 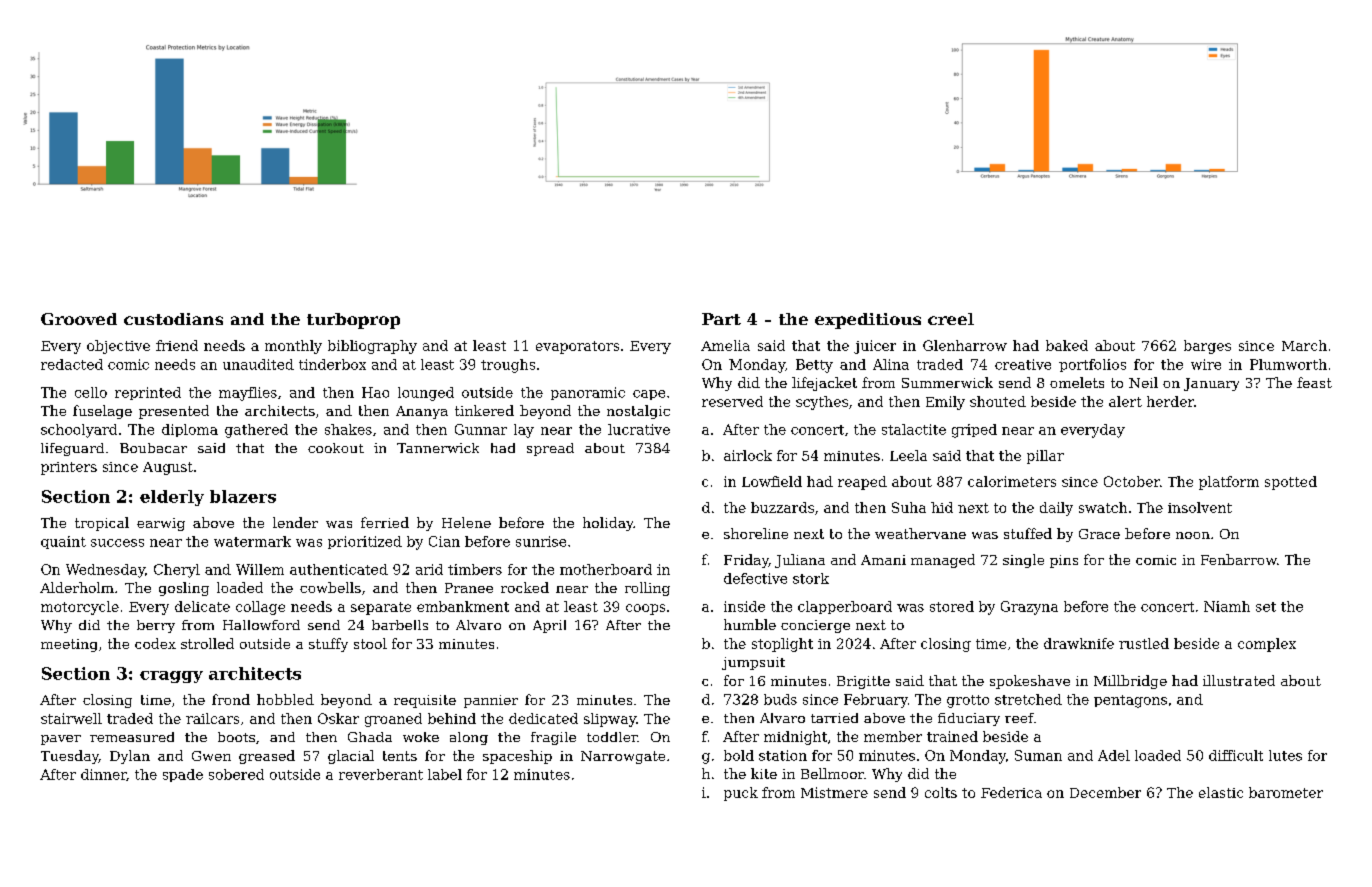 I want to click on stretched, so click(x=1028, y=699).
